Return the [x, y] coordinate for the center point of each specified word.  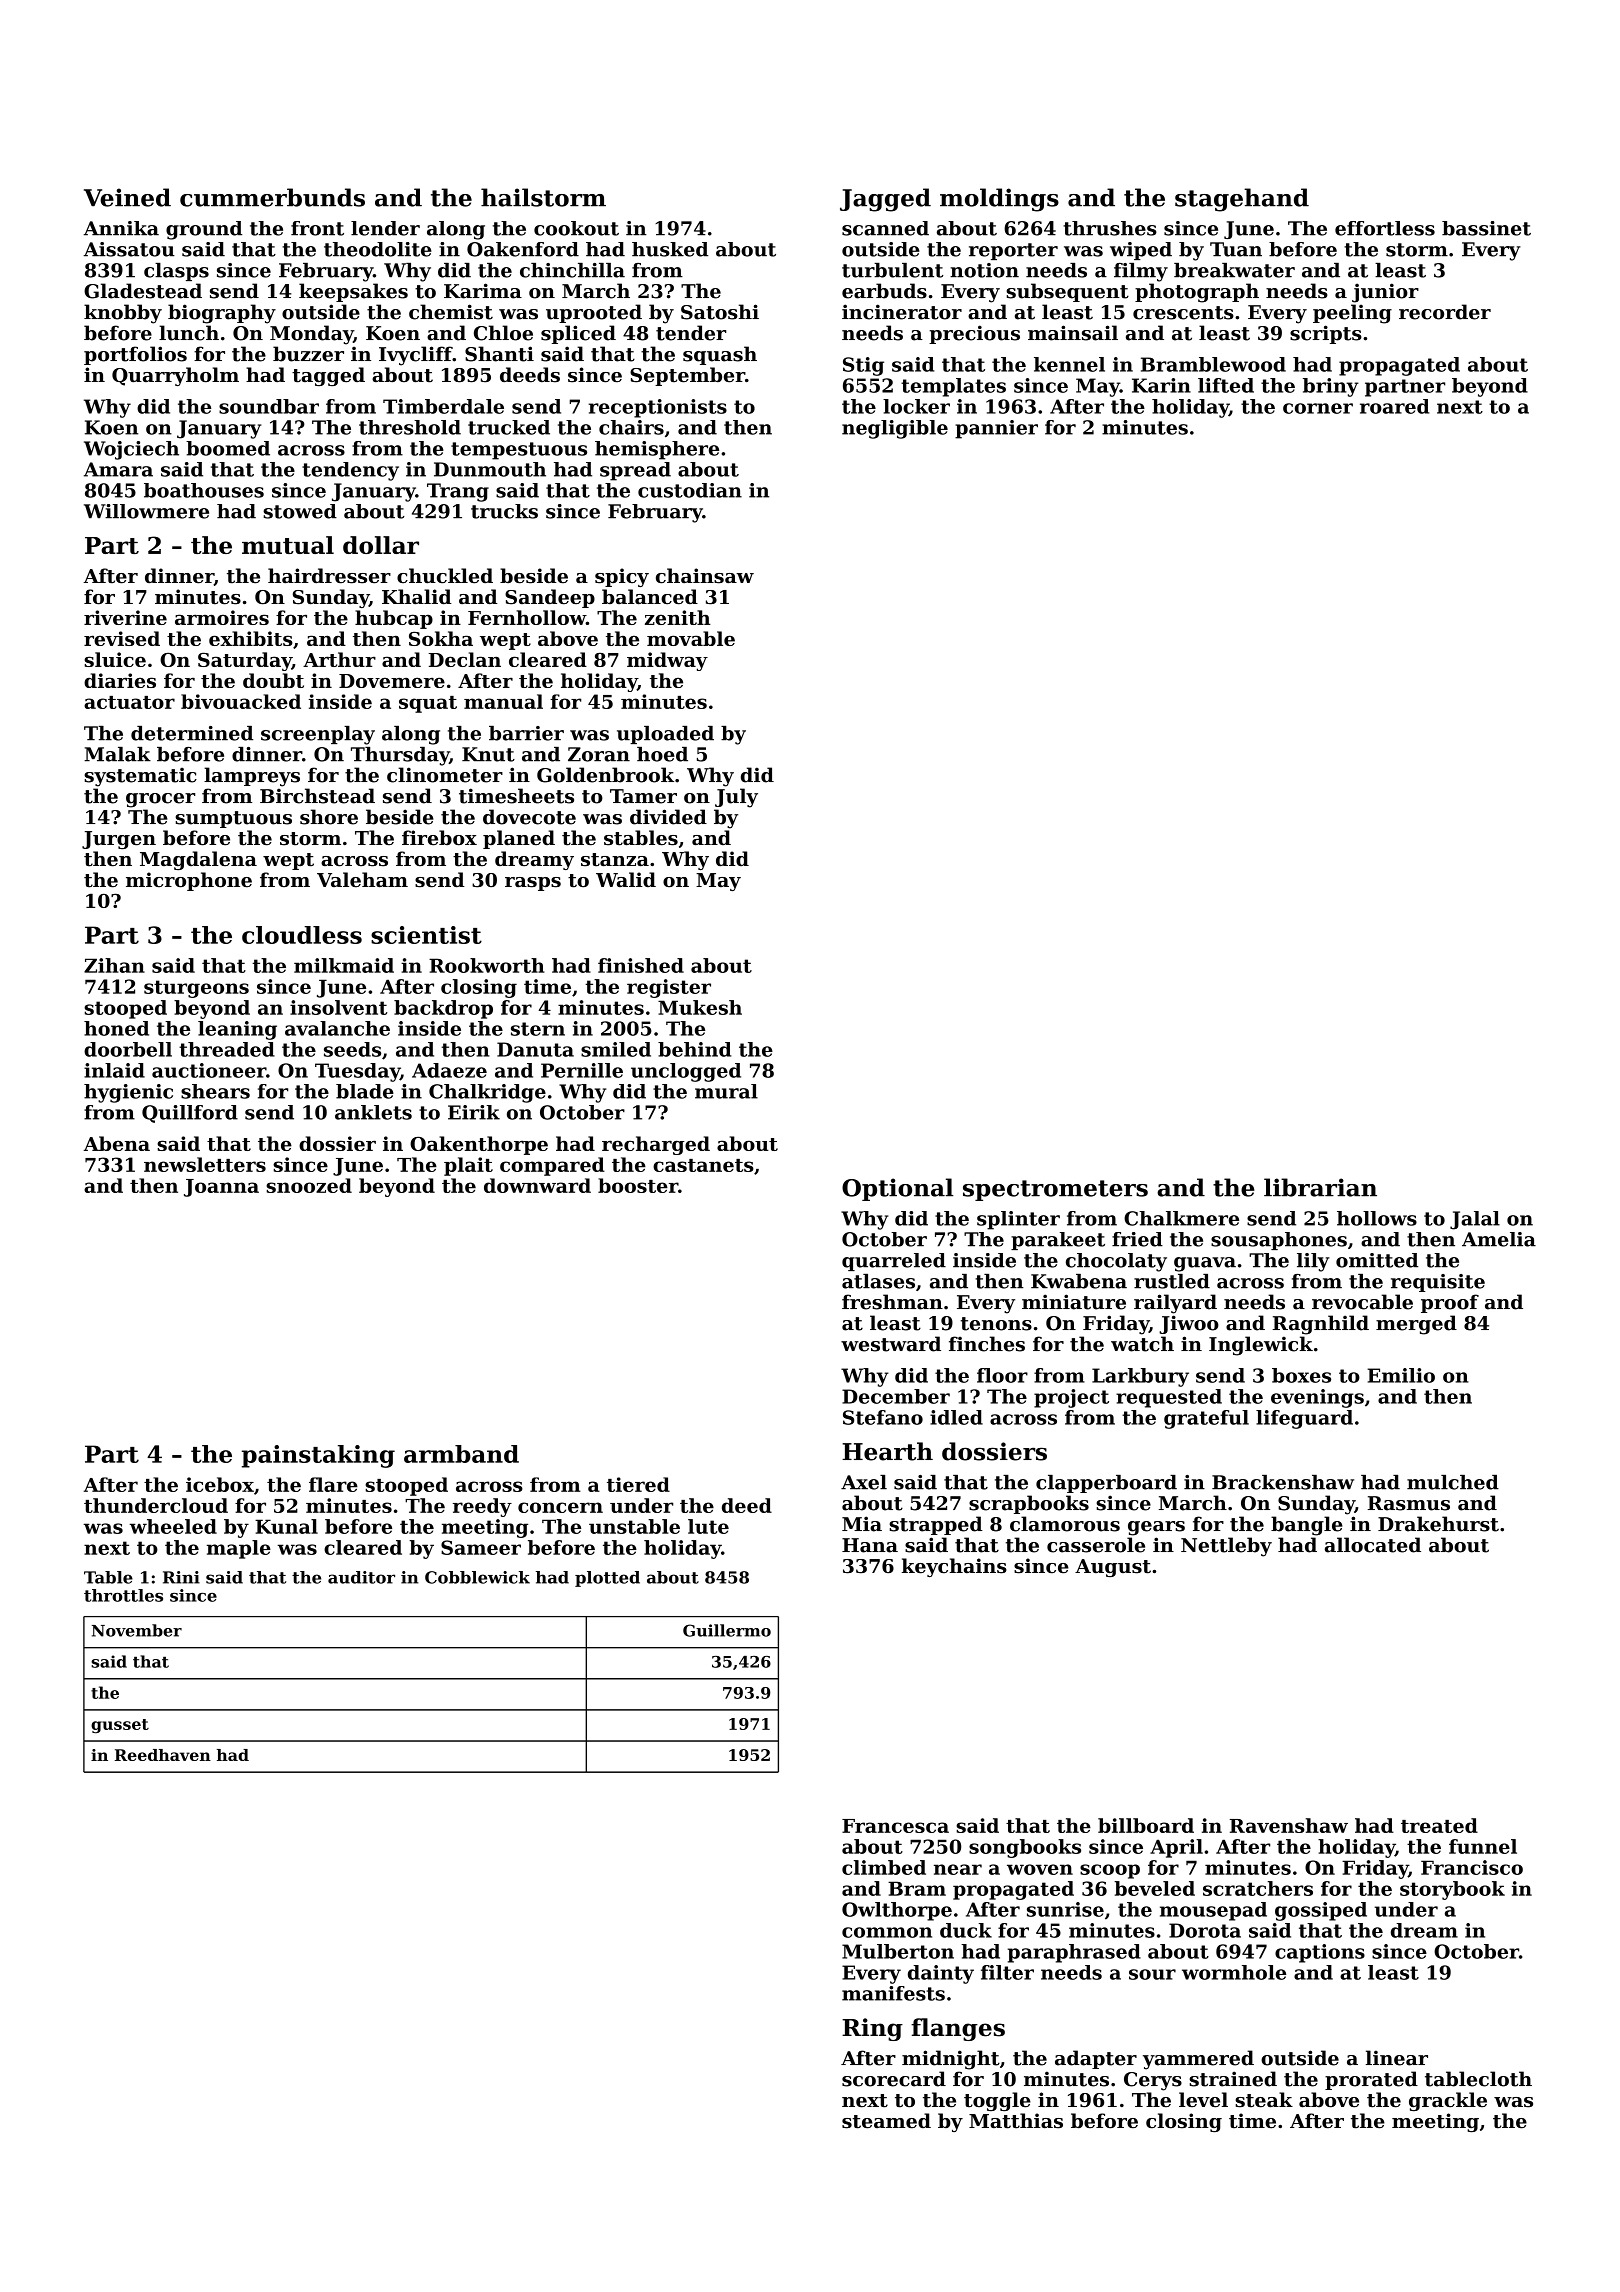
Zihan [114, 965]
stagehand [1242, 200]
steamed [886, 2121]
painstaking [318, 1456]
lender [385, 228]
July [736, 798]
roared [1394, 406]
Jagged [885, 200]
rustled [1172, 1281]
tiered [638, 1484]
